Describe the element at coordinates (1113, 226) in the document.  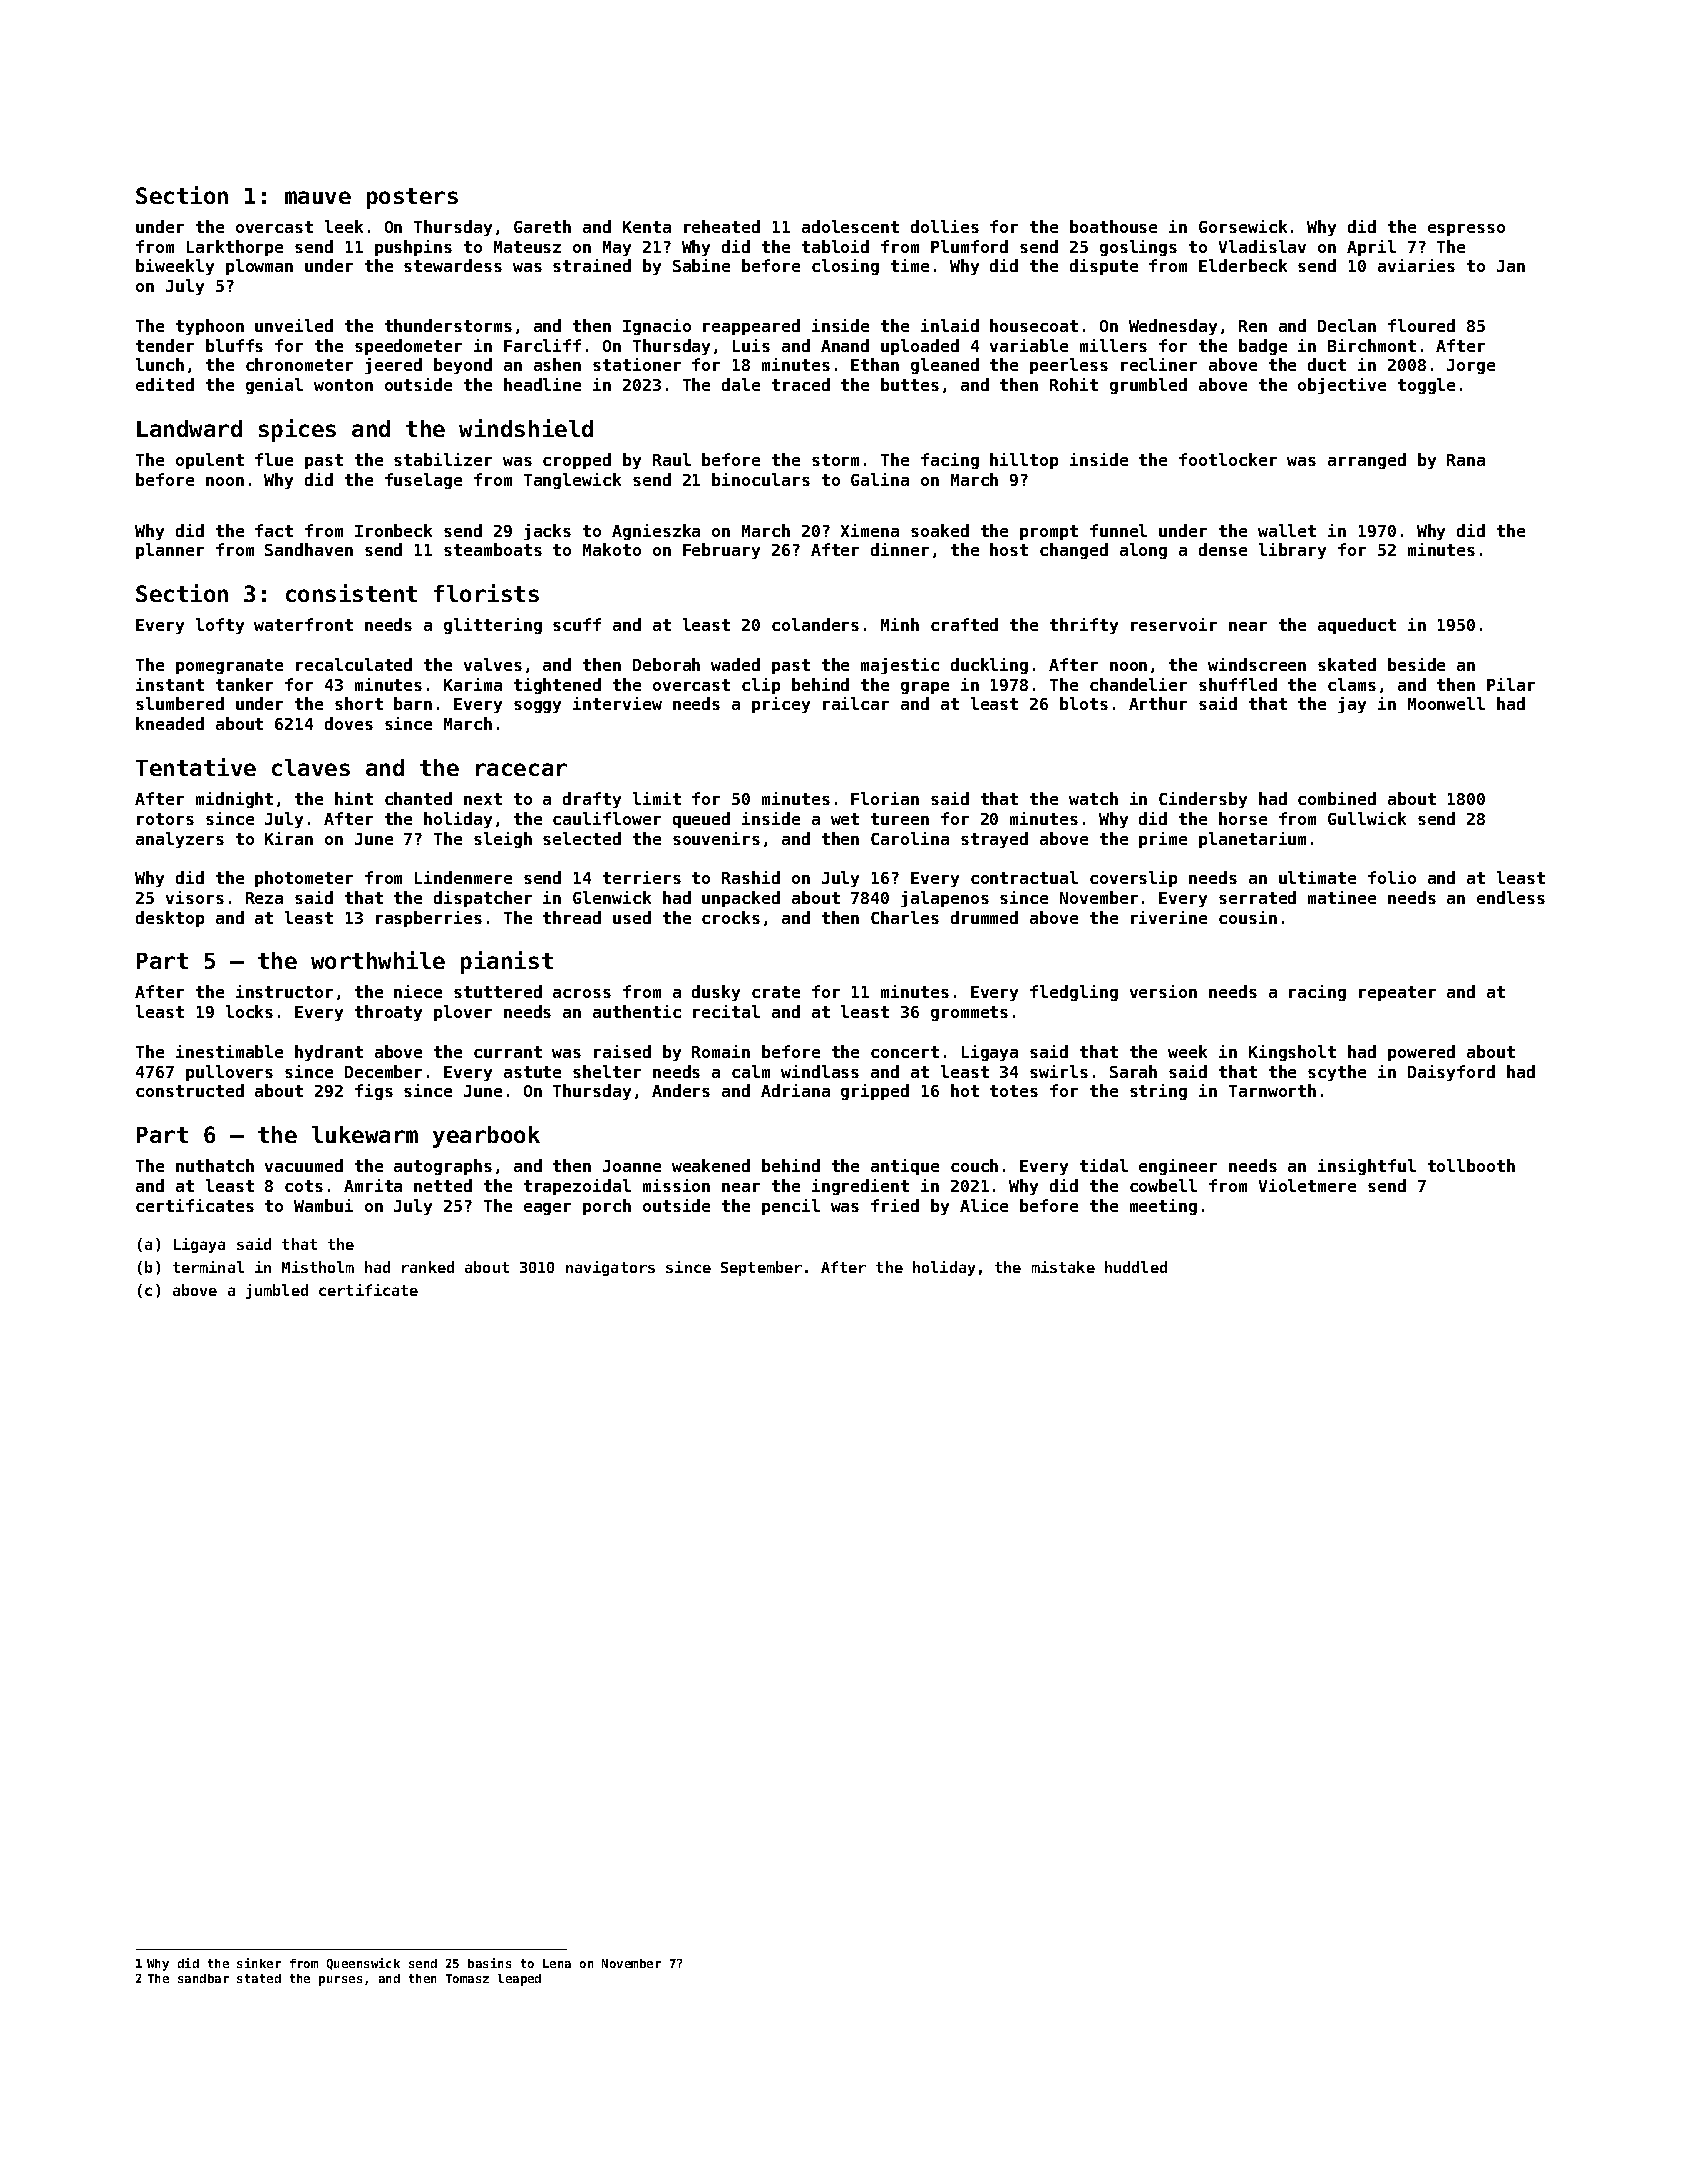
I see `boathouse` at that location.
